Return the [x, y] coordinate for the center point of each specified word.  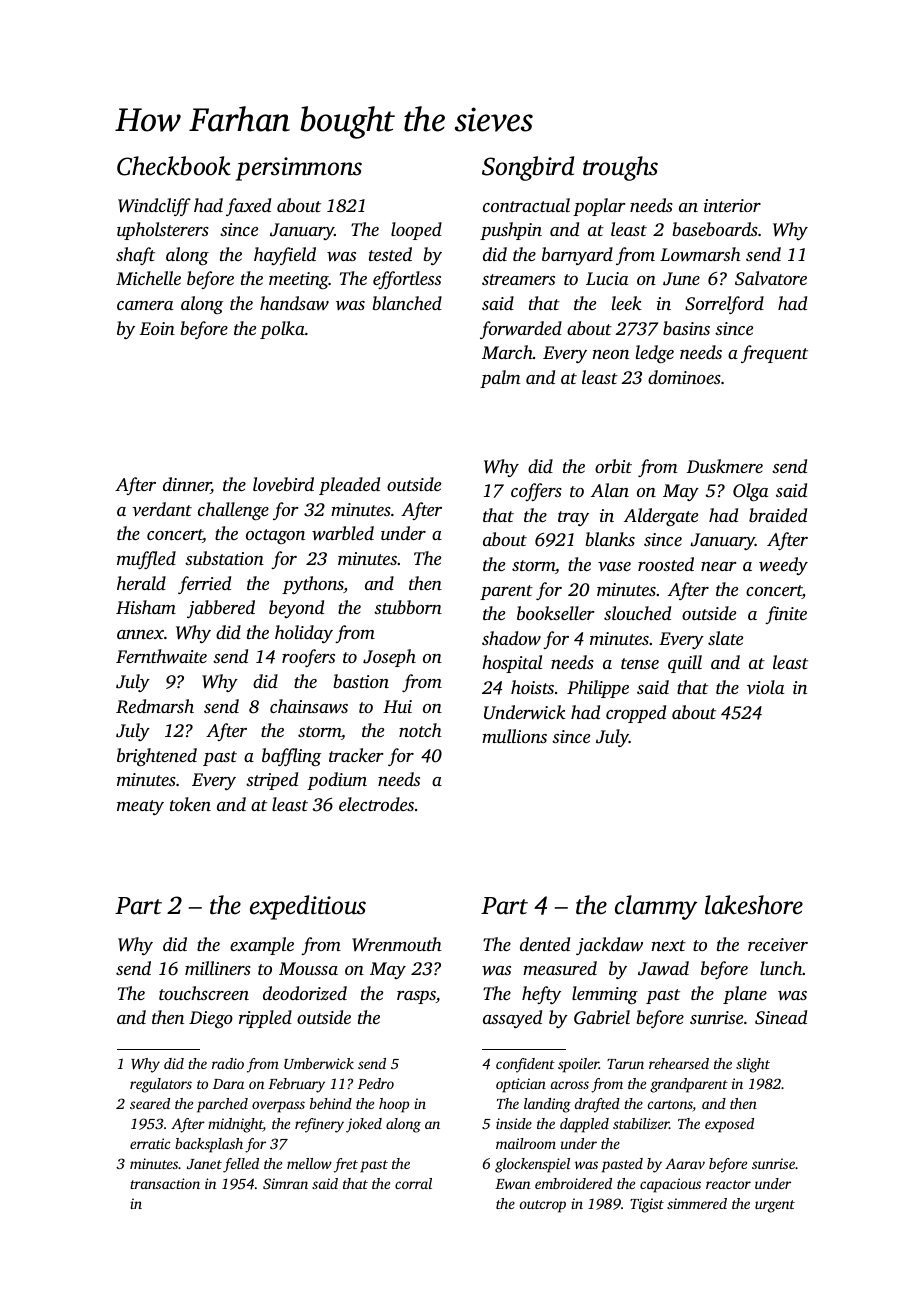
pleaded [349, 486]
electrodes [376, 804]
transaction [165, 1183]
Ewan [512, 1184]
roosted [666, 564]
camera [145, 305]
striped [272, 781]
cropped [636, 714]
